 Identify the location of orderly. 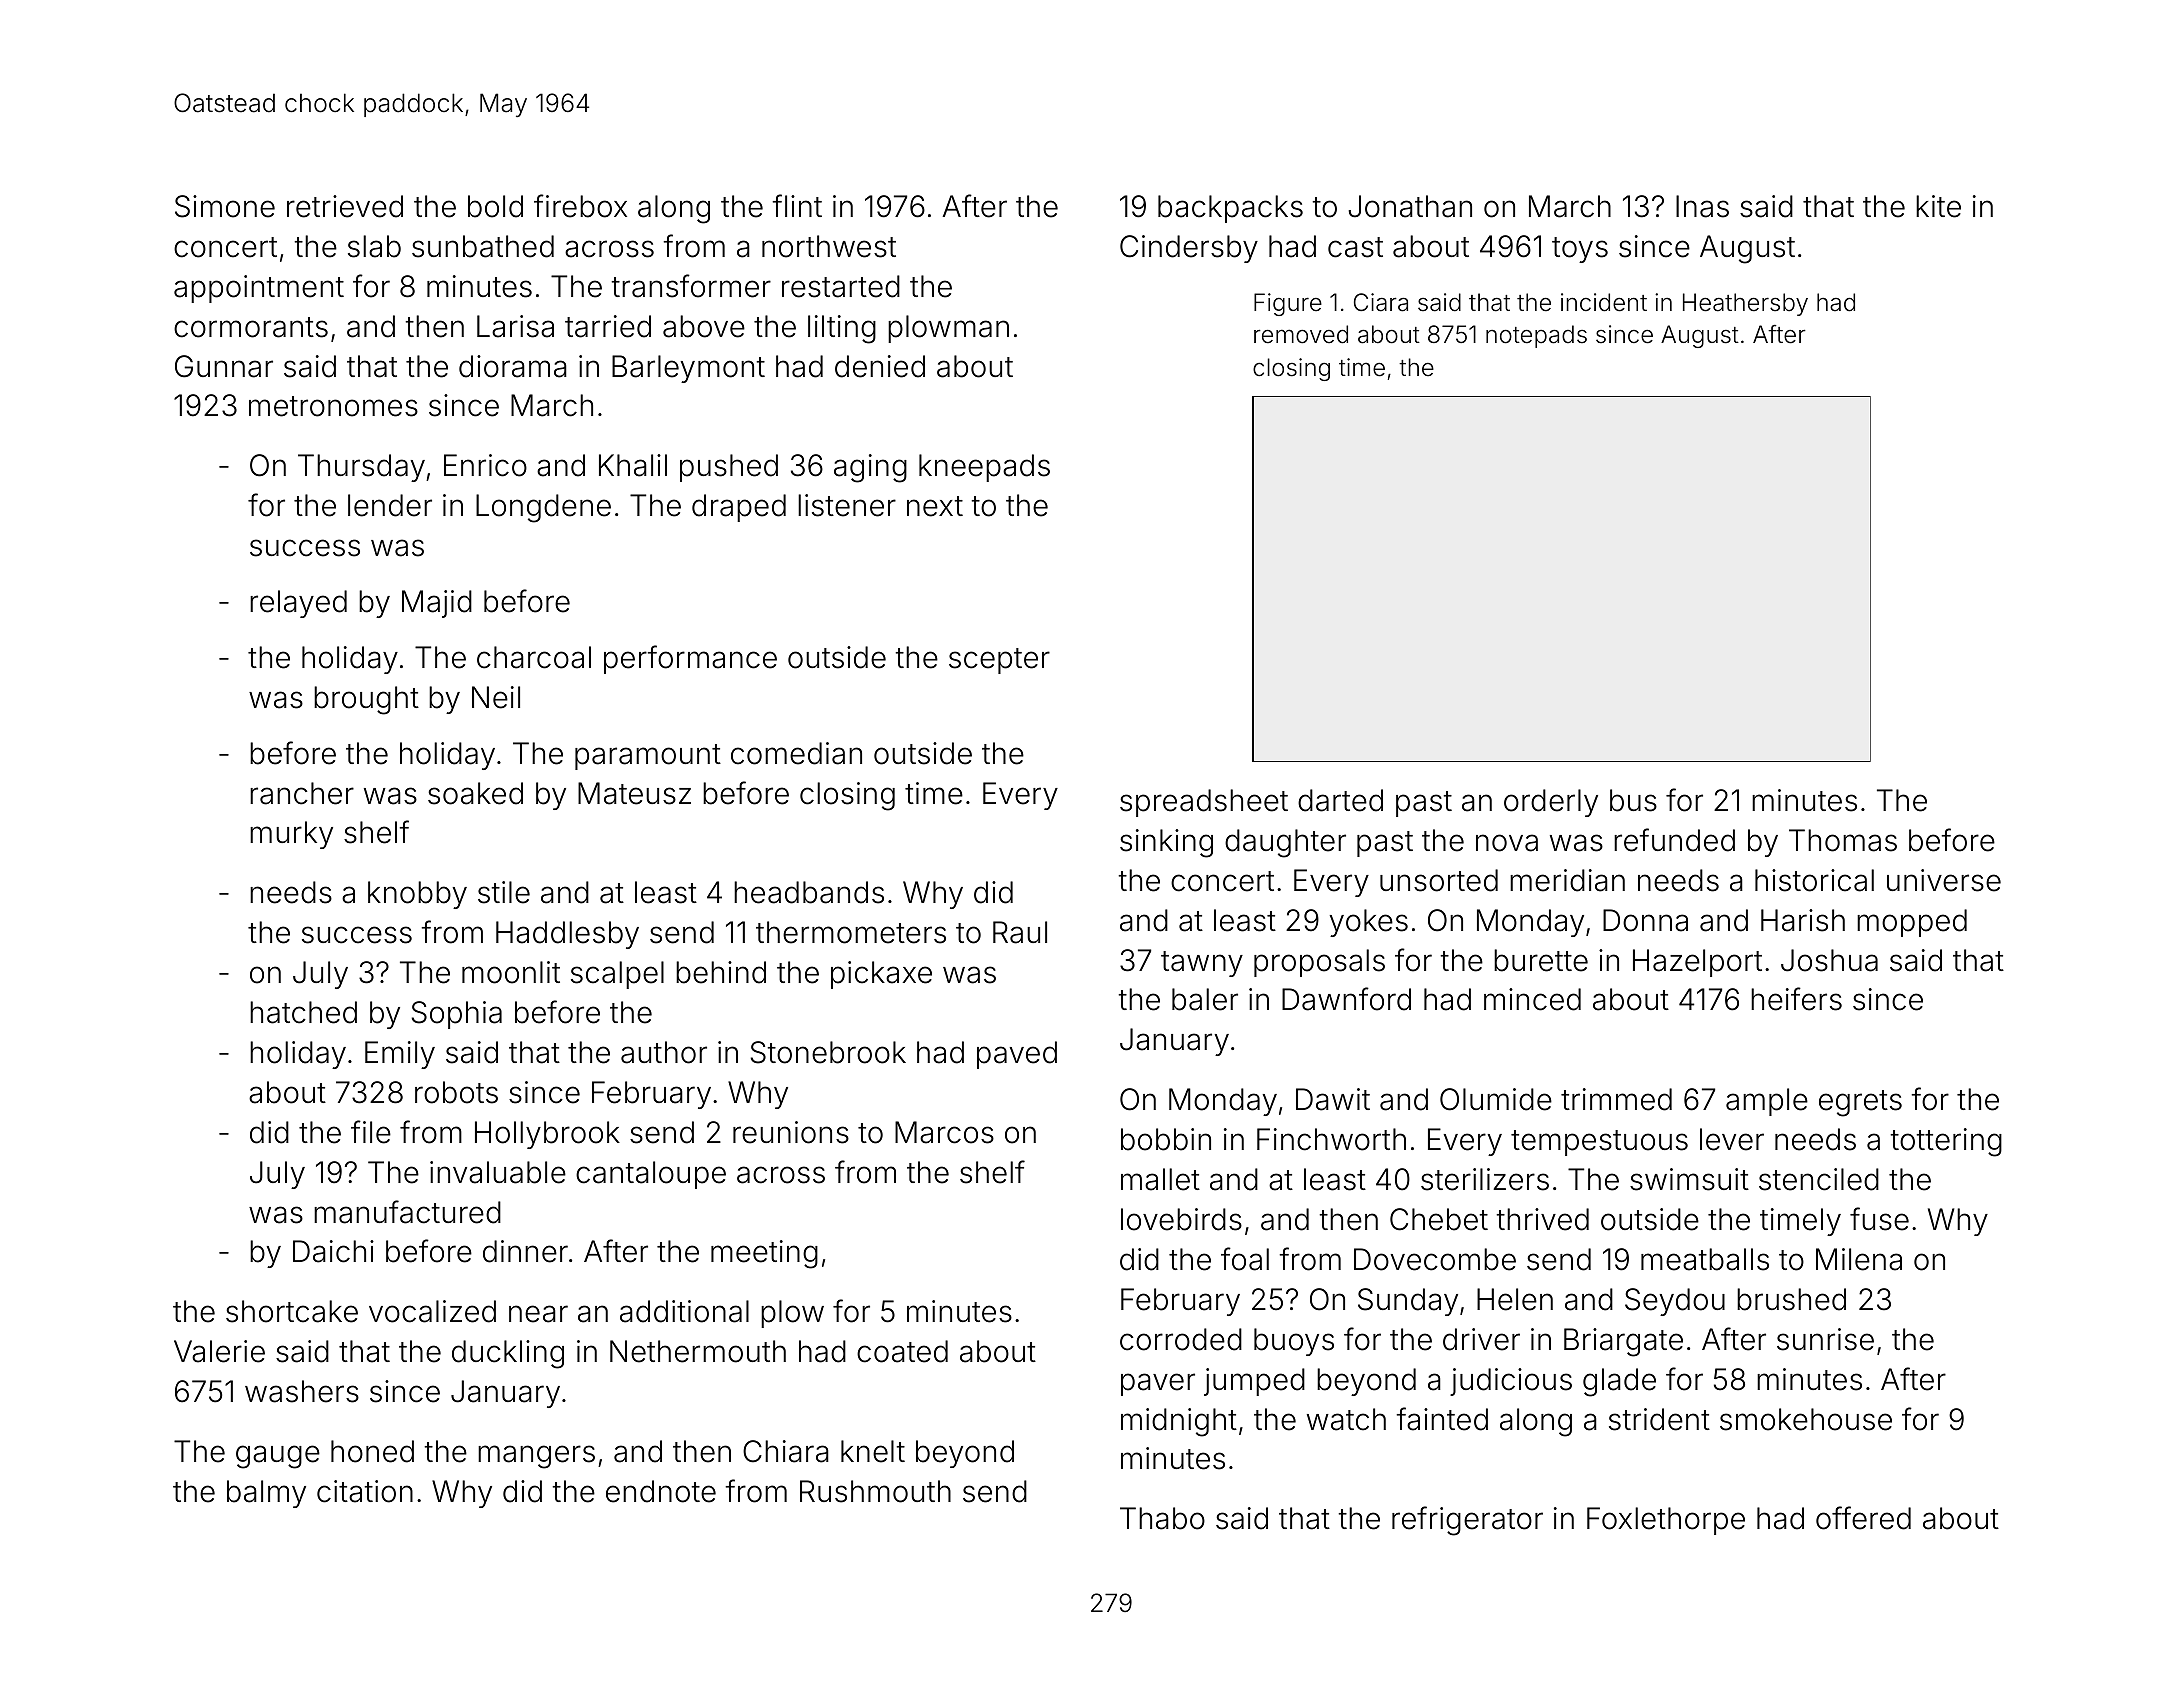
(1551, 803).
